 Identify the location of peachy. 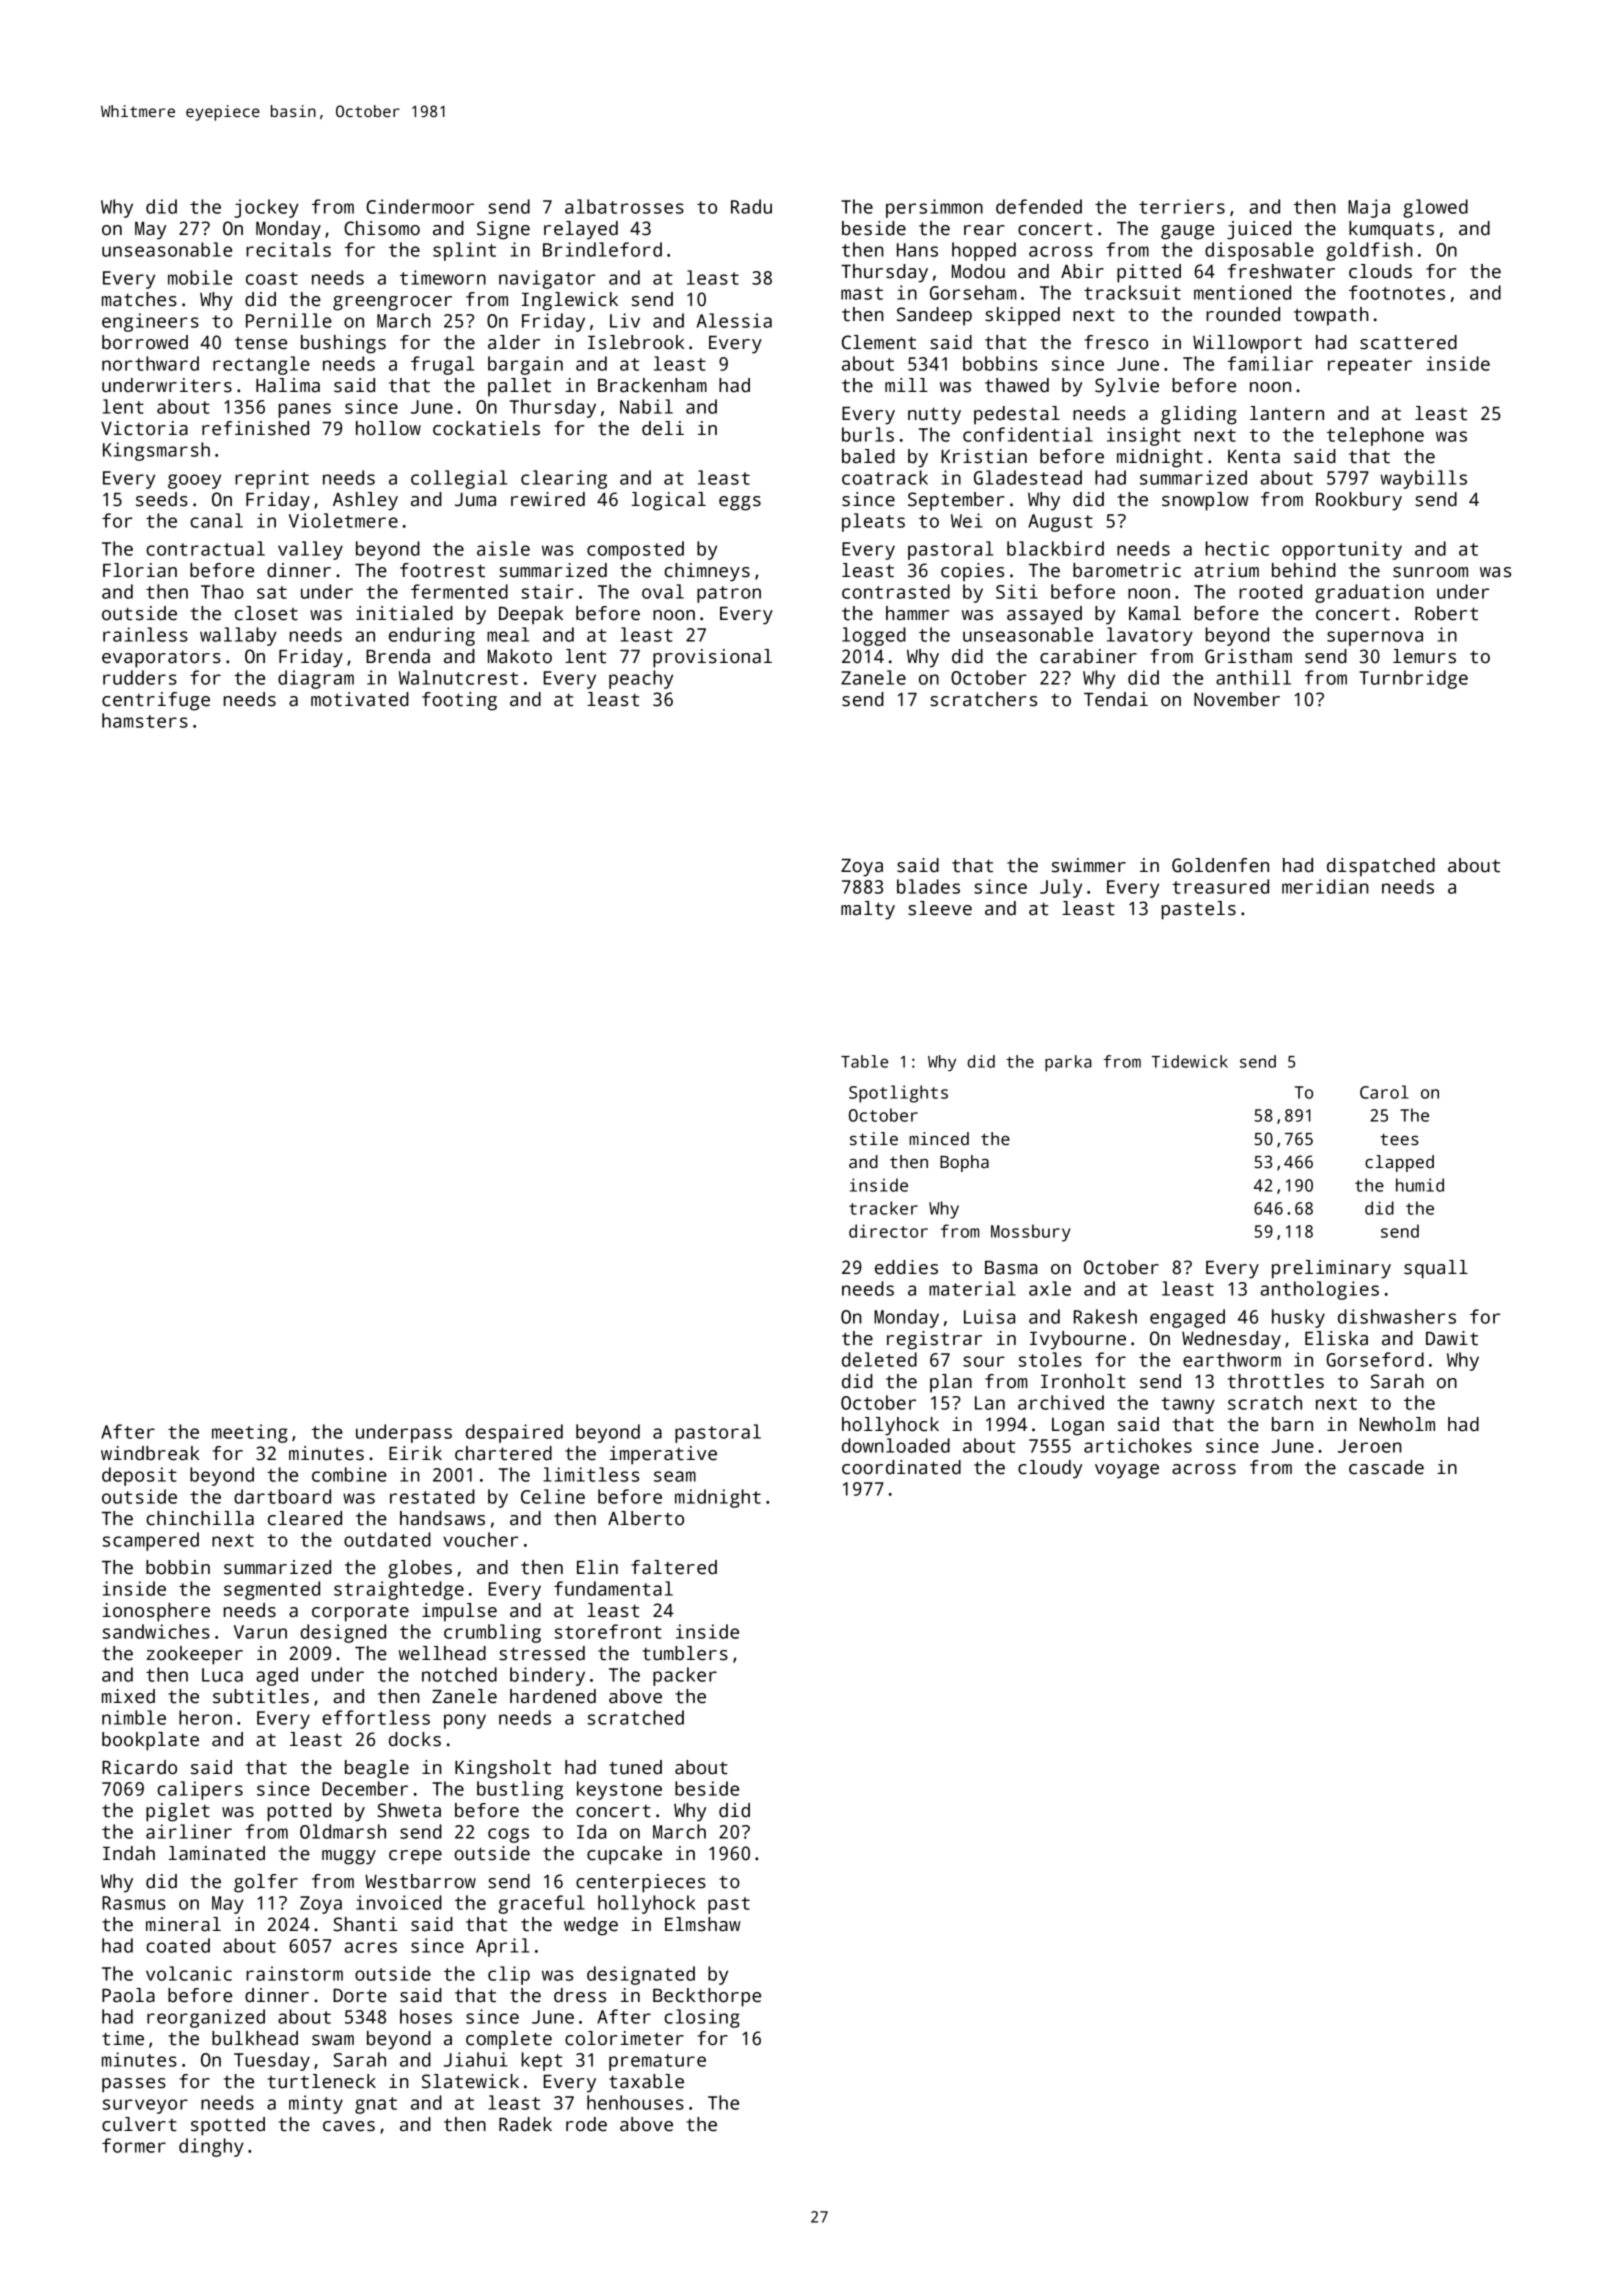
(641, 679).
